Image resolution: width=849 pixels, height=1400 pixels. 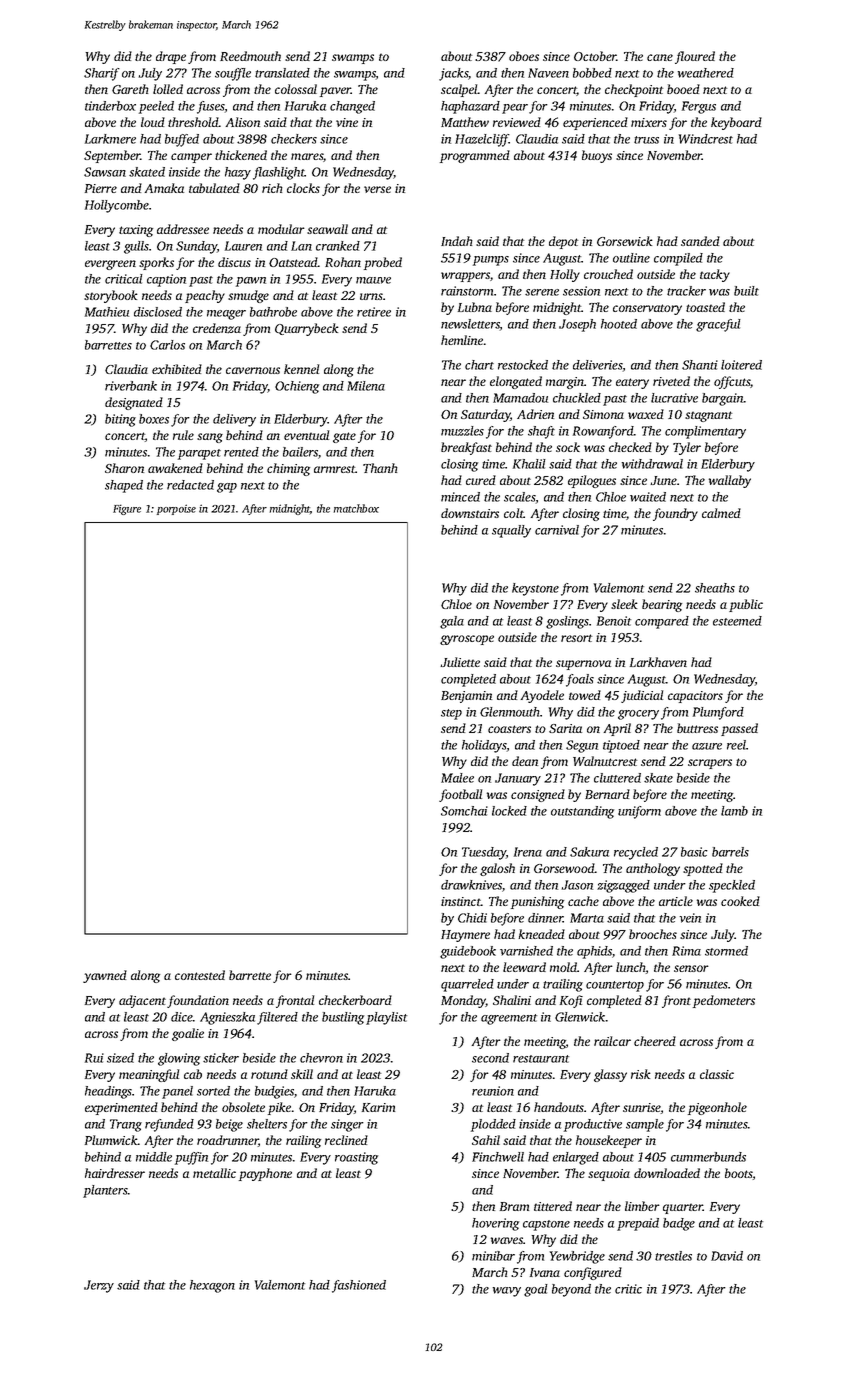 I want to click on seawall, so click(x=327, y=229).
